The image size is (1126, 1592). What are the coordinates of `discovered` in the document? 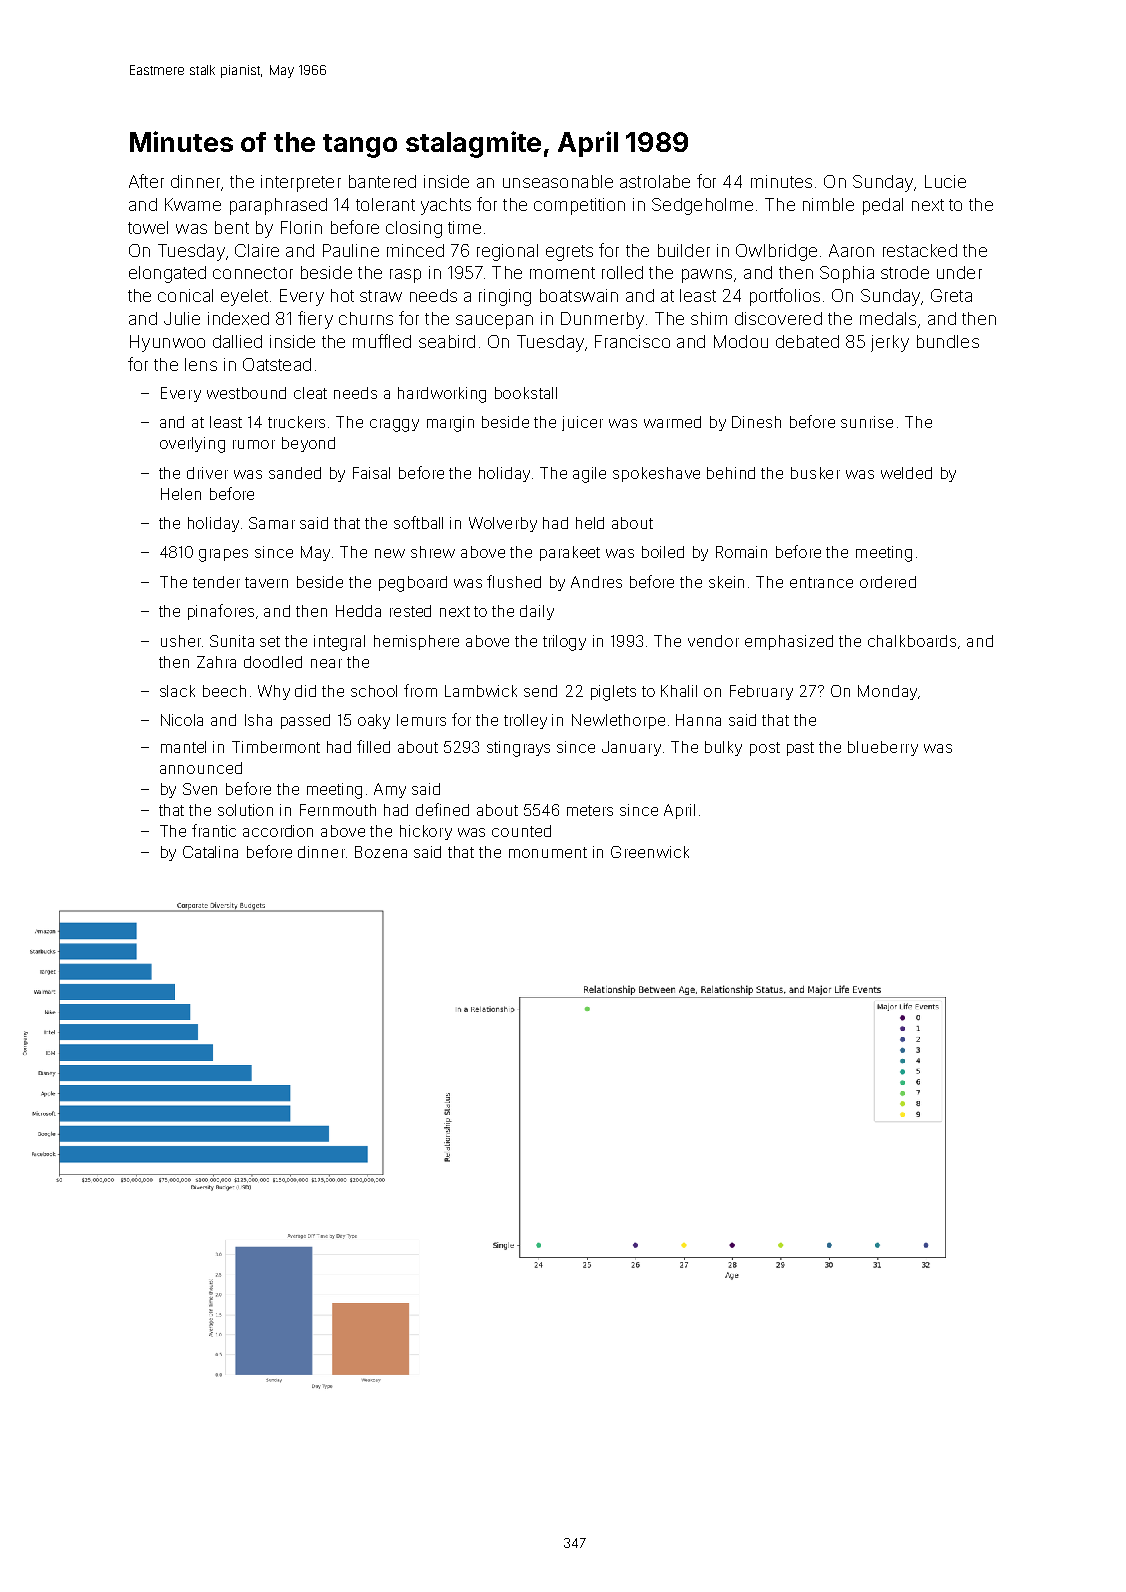 It's located at (778, 318).
